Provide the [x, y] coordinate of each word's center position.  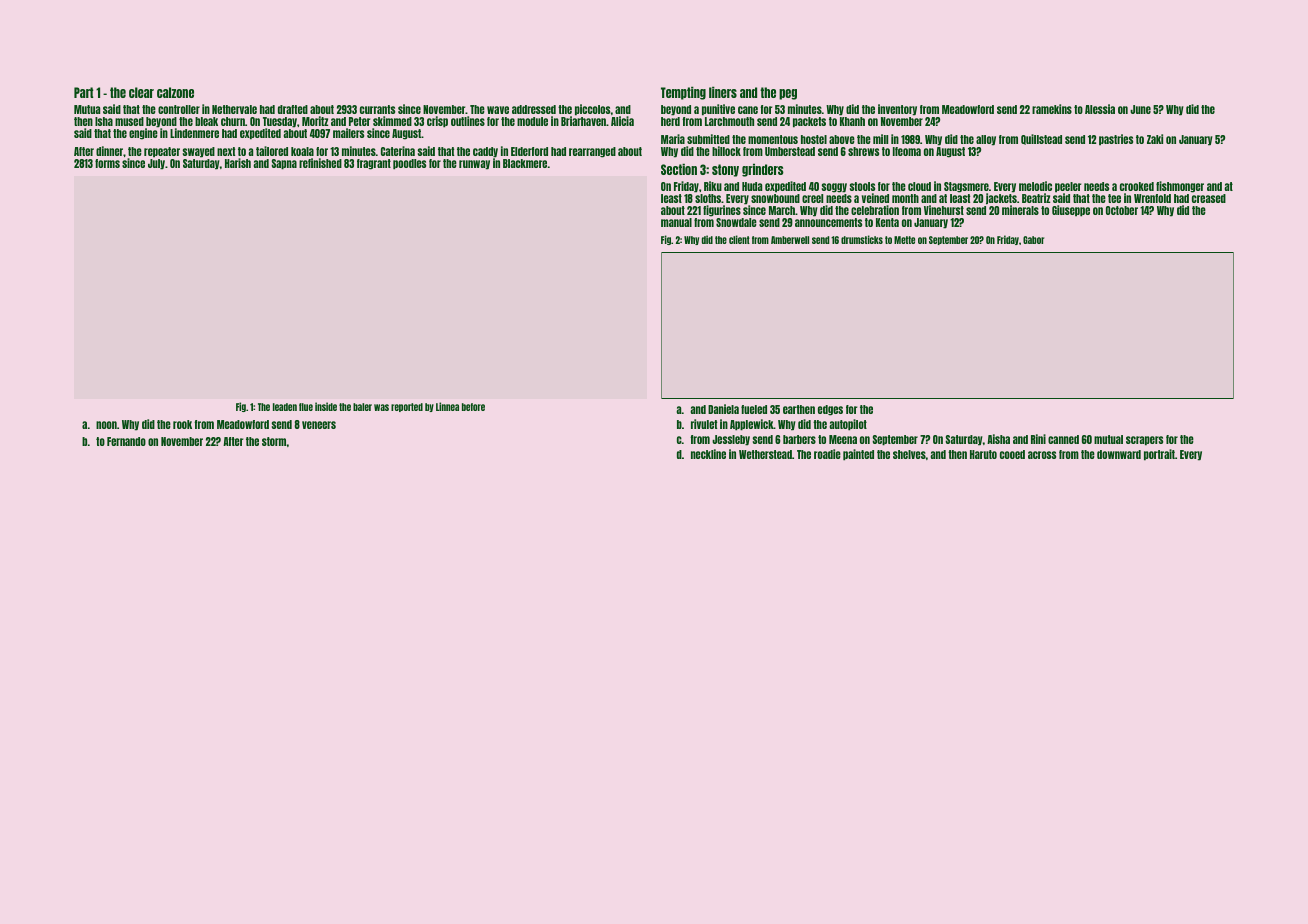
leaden [285, 407]
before [473, 407]
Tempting [683, 93]
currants [377, 109]
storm [274, 441]
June [1140, 109]
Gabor [1033, 240]
